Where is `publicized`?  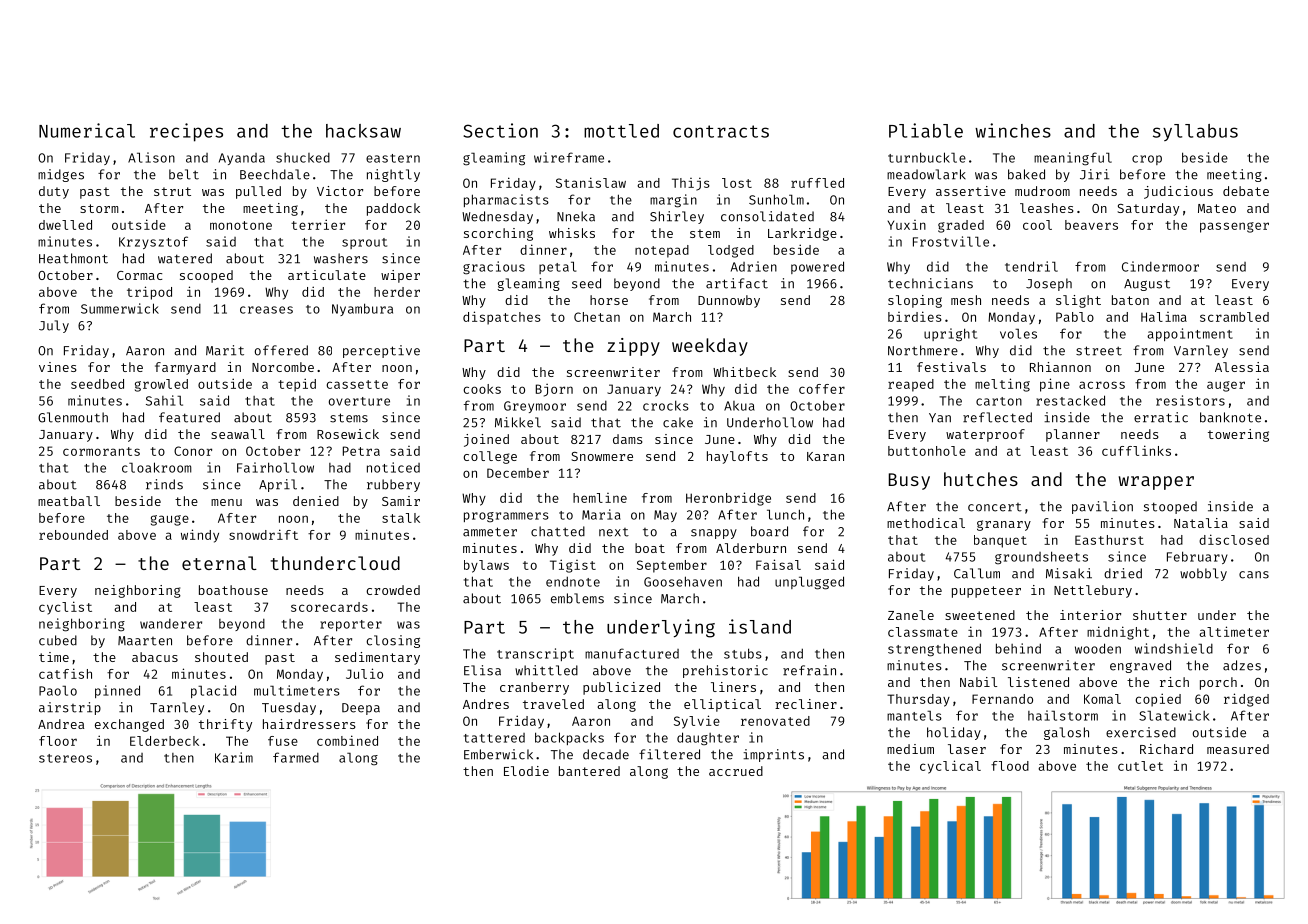
publicized is located at coordinates (621, 688).
